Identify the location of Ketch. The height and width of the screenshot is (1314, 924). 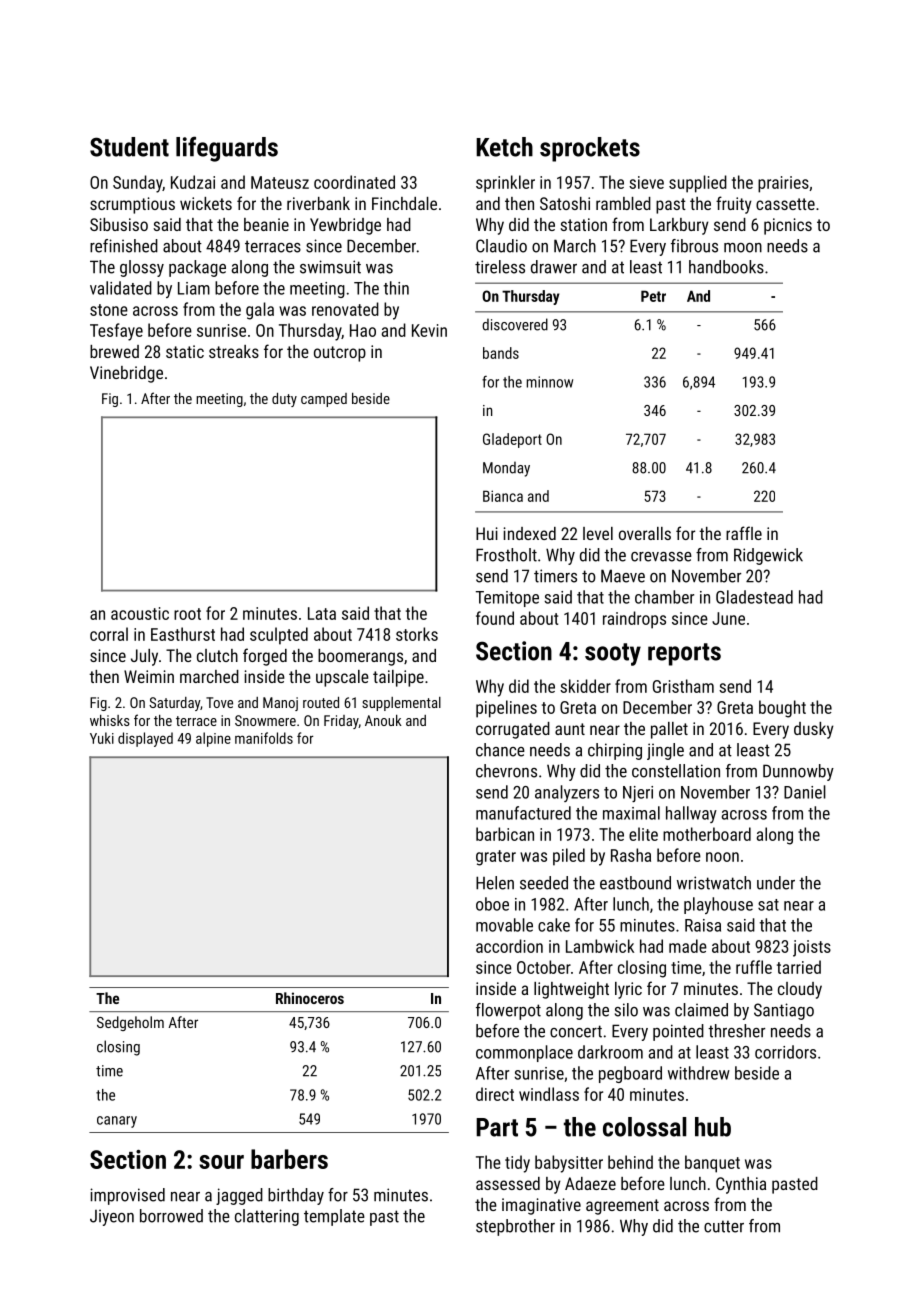
(504, 147).
